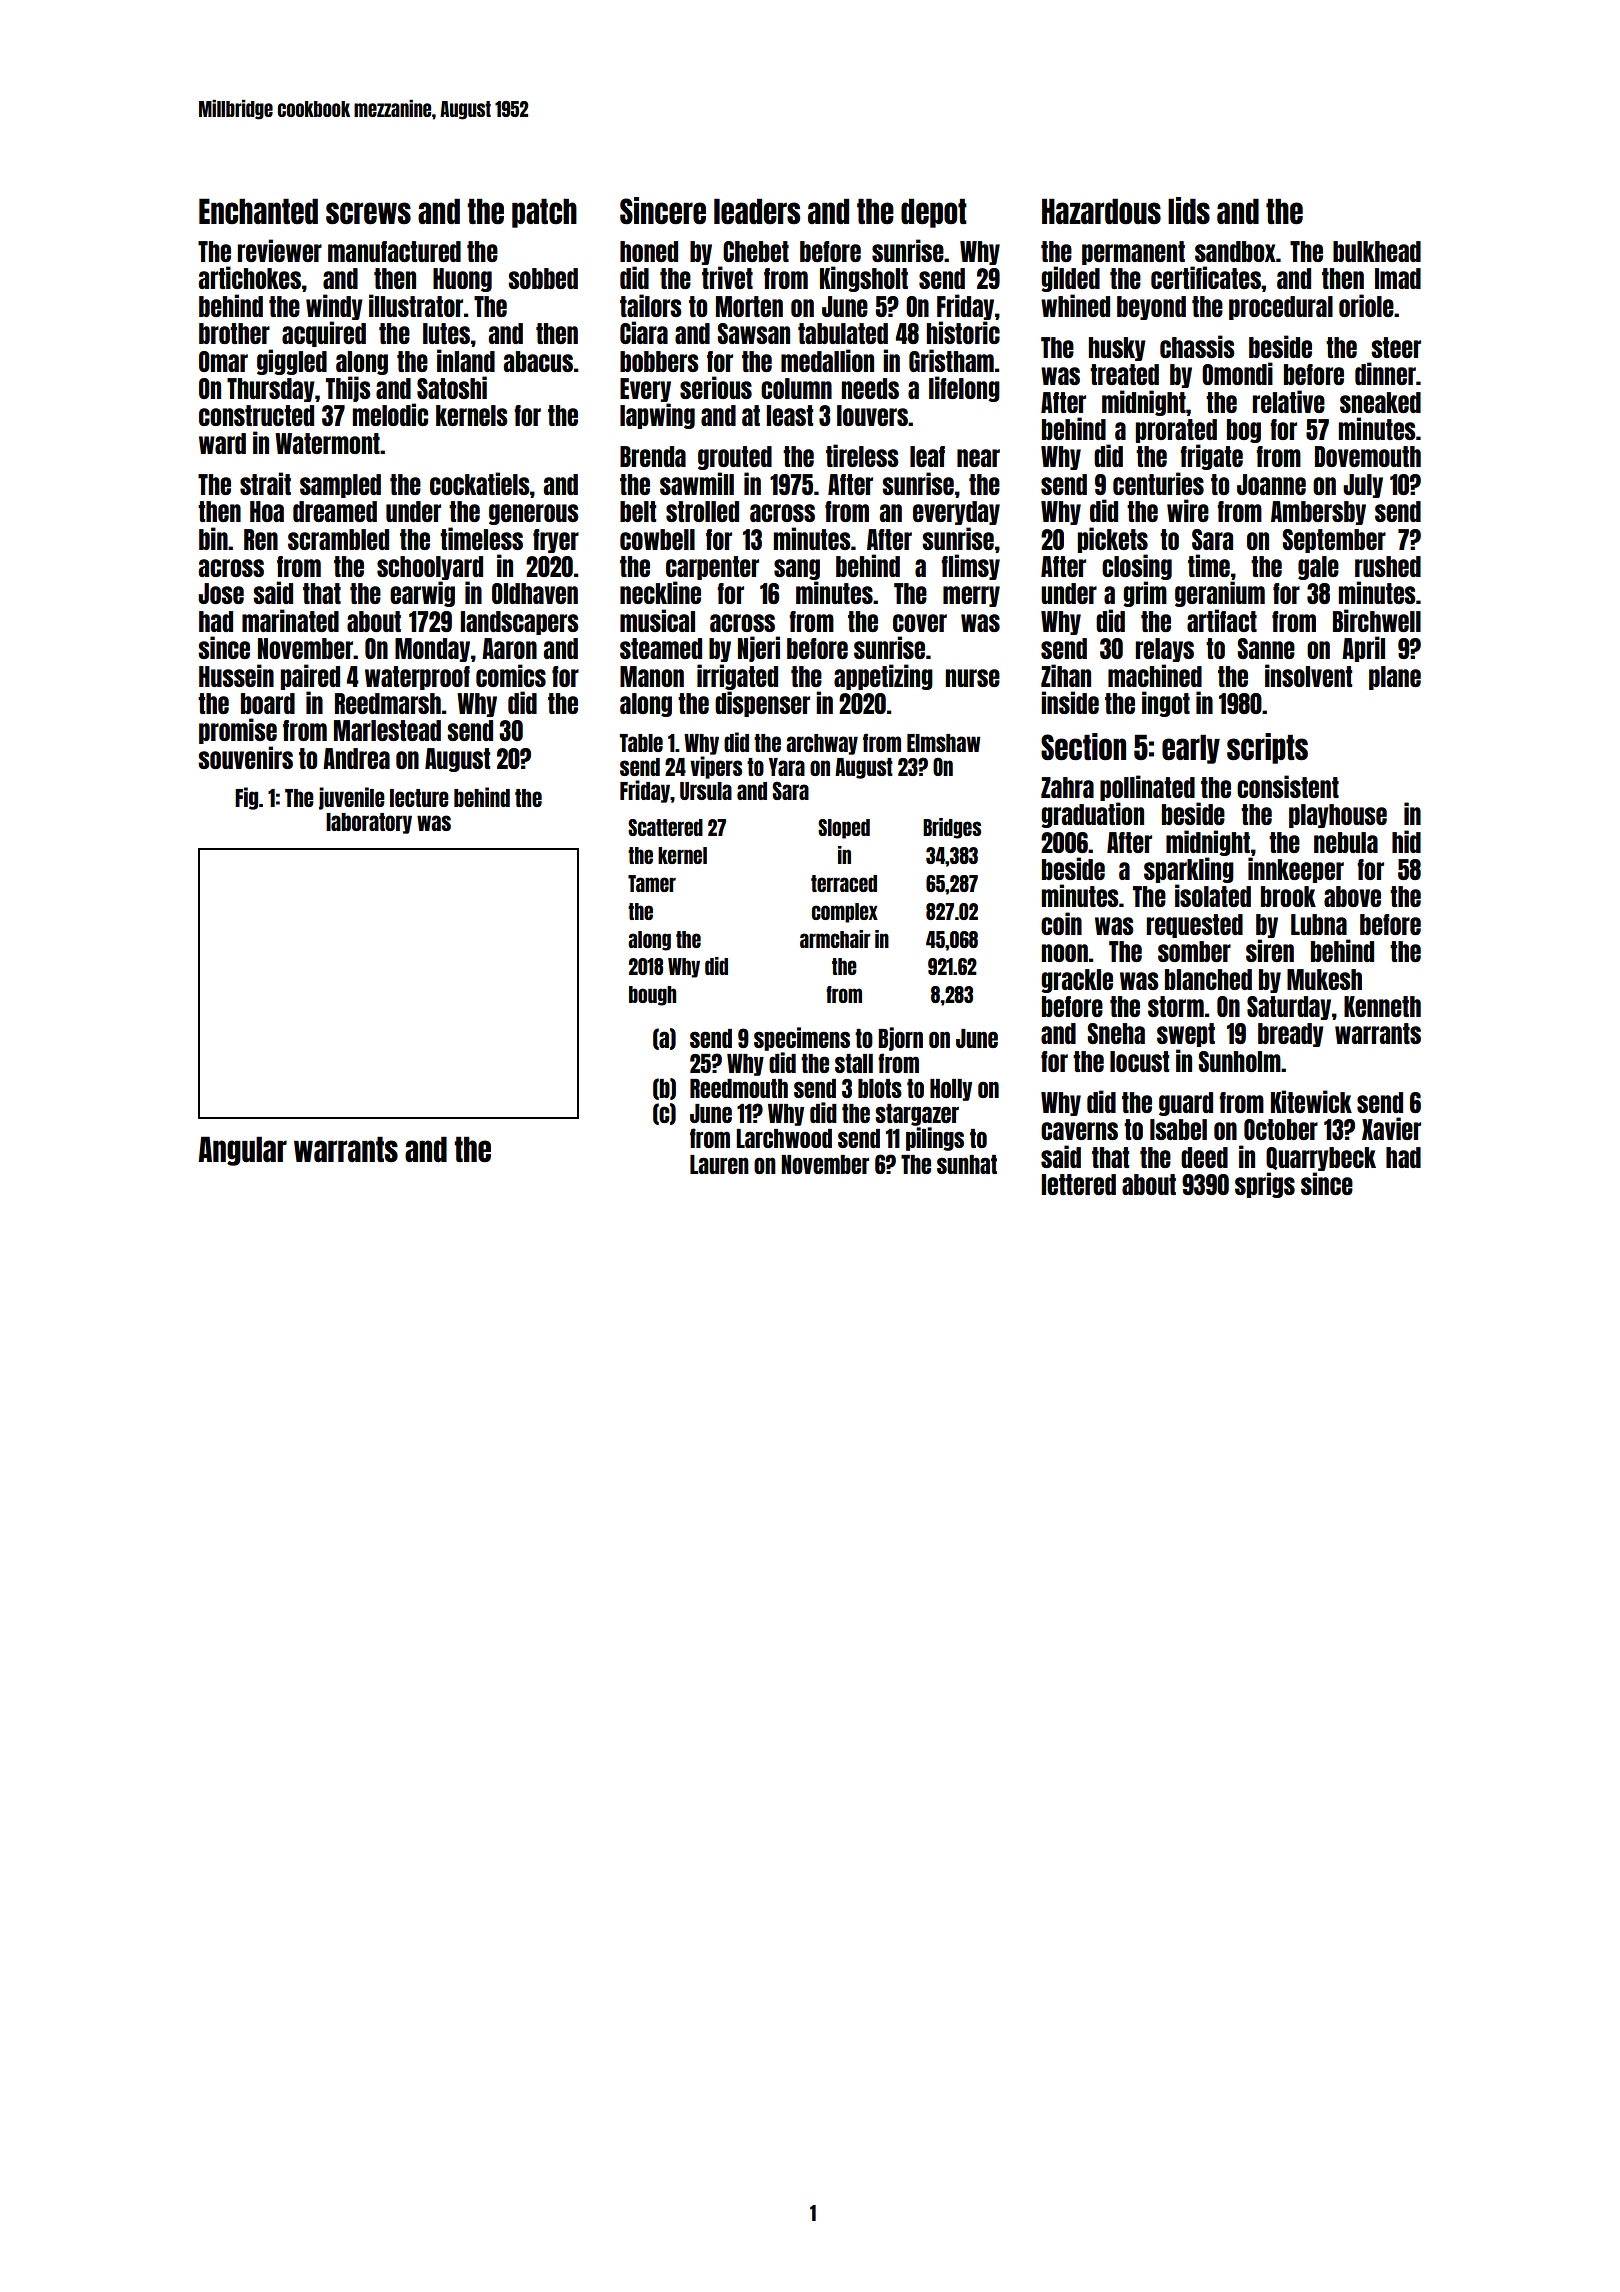 The image size is (1620, 2292). What do you see at coordinates (1061, 923) in the screenshot?
I see `coin` at bounding box center [1061, 923].
